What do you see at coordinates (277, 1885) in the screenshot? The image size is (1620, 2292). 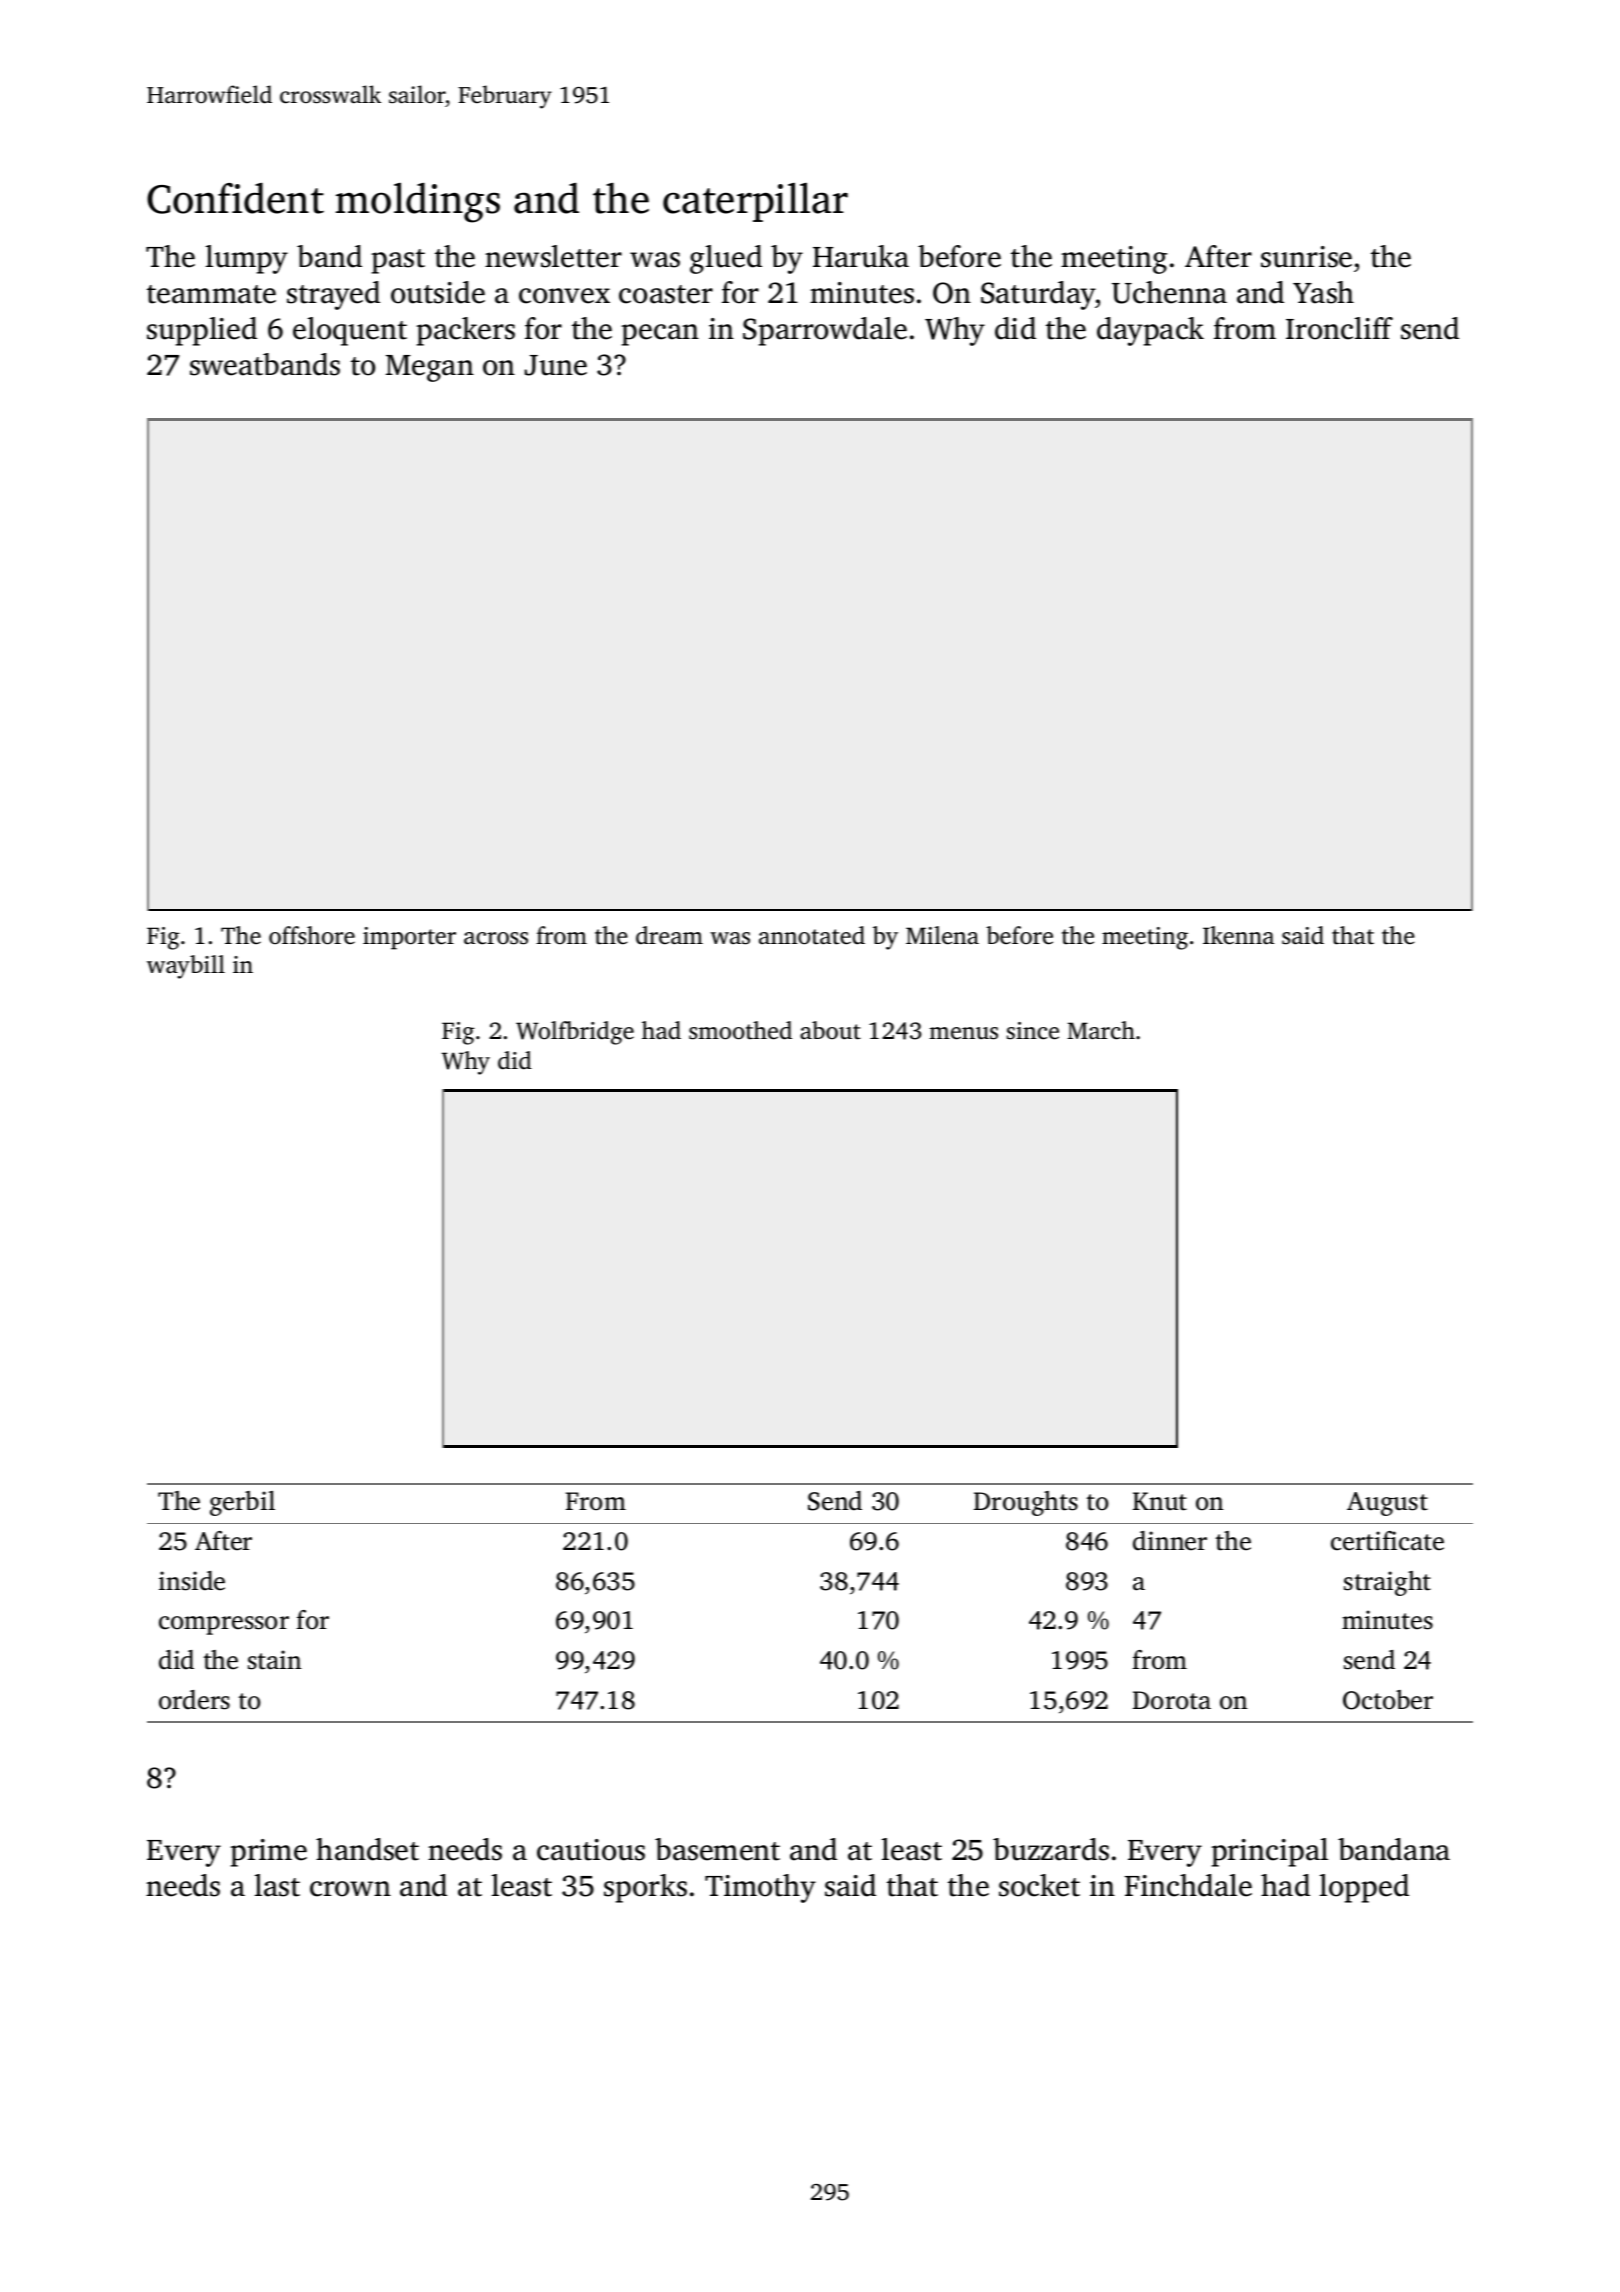 I see `last` at bounding box center [277, 1885].
